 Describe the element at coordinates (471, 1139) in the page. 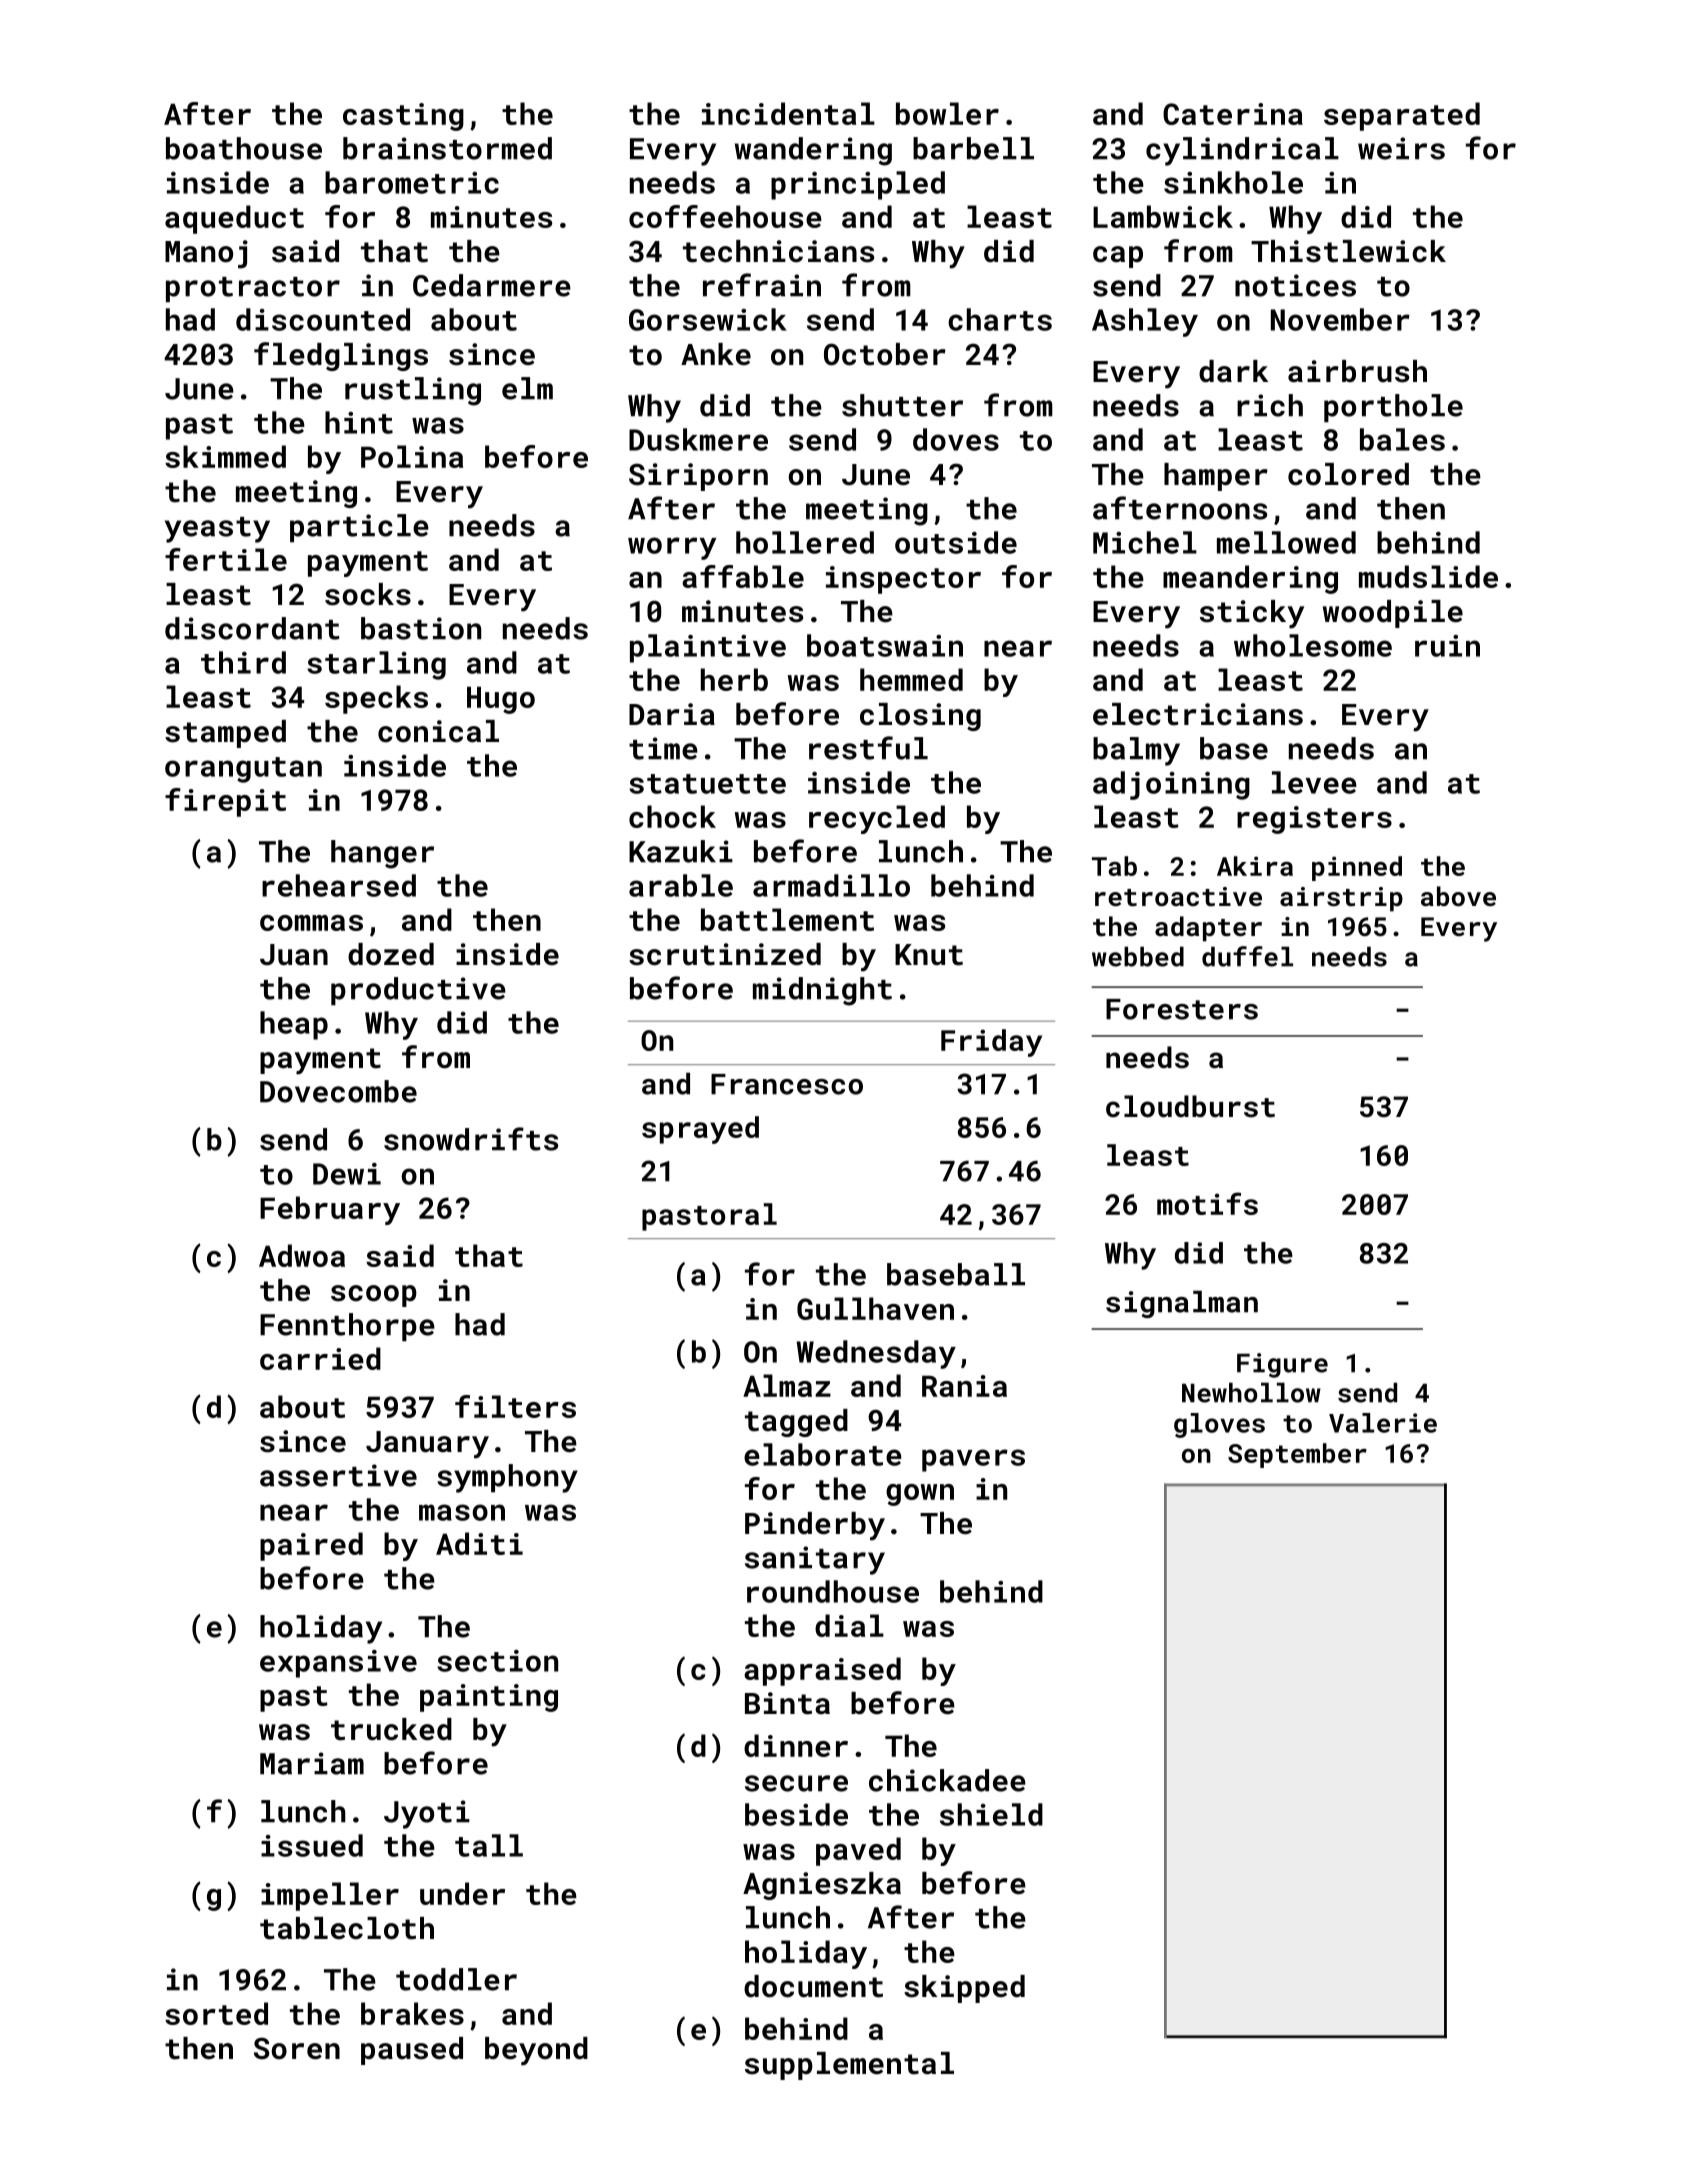

I see `snowdrifts` at that location.
